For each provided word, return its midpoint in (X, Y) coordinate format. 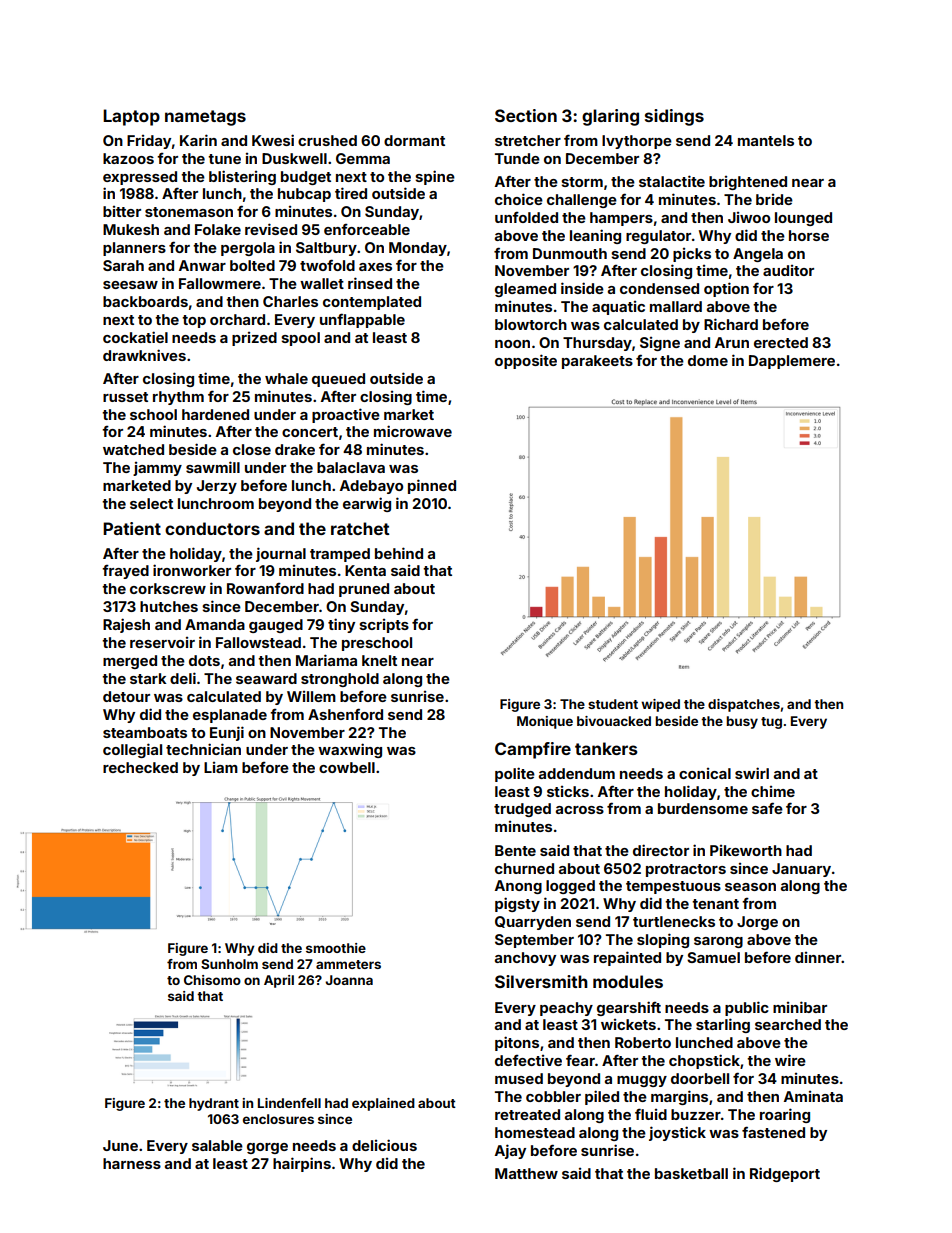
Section (526, 115)
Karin (198, 140)
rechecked (140, 767)
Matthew (526, 1173)
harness (132, 1163)
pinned (432, 486)
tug (771, 723)
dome (708, 360)
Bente (515, 850)
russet (125, 397)
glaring (610, 117)
